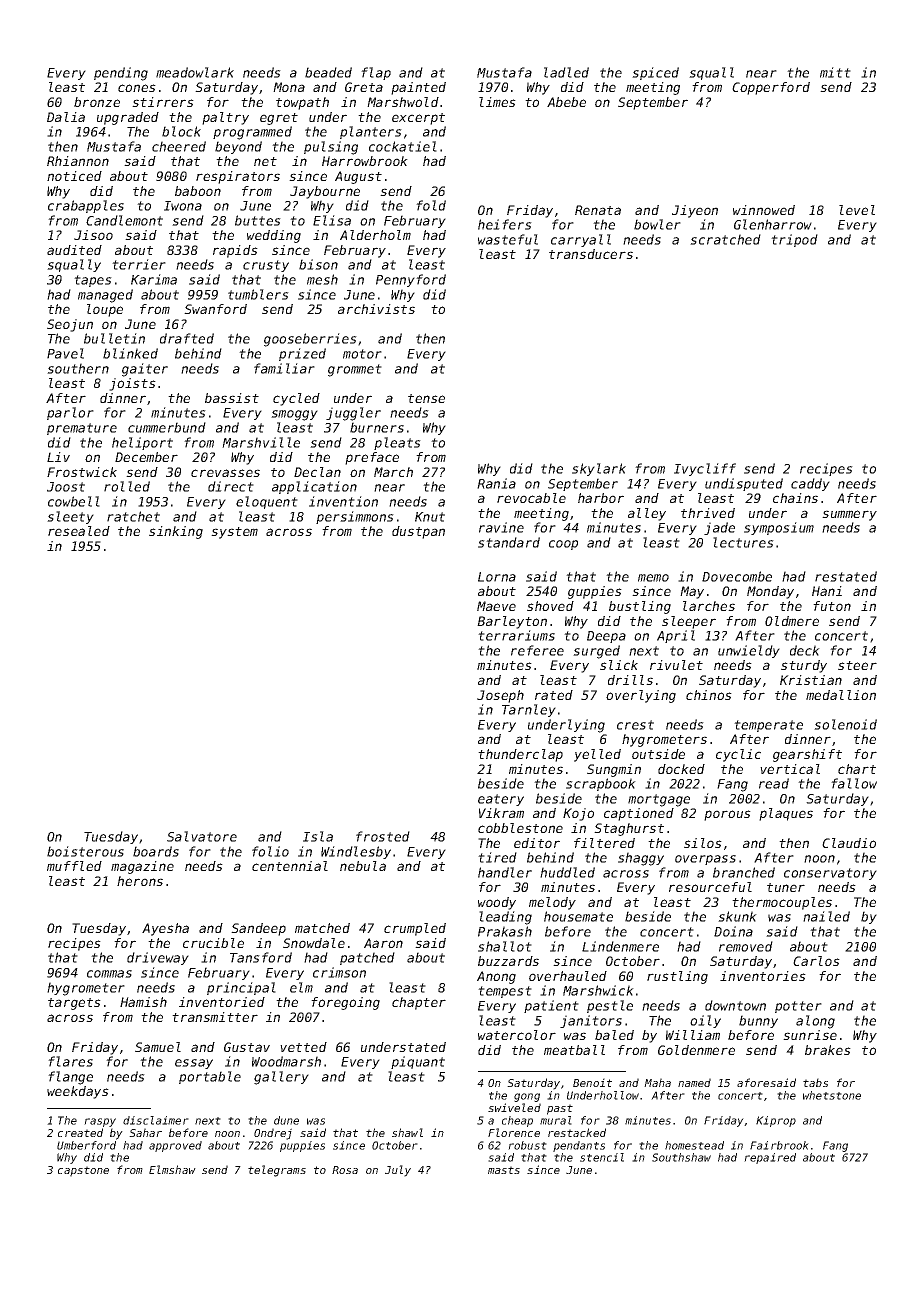 The image size is (924, 1314). What do you see at coordinates (140, 881) in the document?
I see `herons` at bounding box center [140, 881].
